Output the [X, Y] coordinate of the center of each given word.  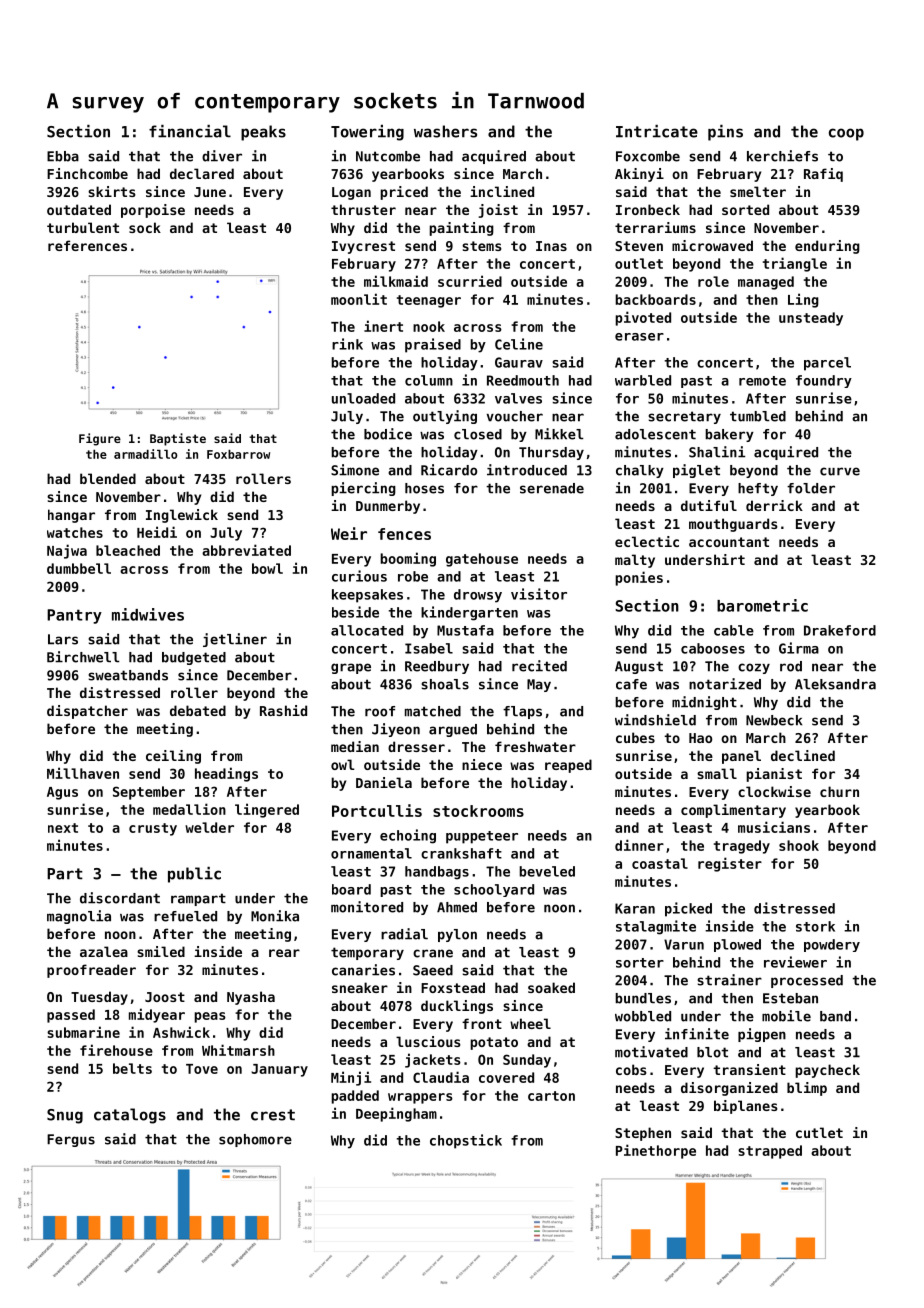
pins [725, 133]
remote [762, 381]
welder [209, 827]
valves [518, 398]
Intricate [657, 131]
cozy [754, 668]
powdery [832, 945]
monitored [367, 907]
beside [355, 612]
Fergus [71, 1140]
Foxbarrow [238, 454]
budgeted [194, 658]
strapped [770, 1152]
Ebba [63, 156]
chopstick [466, 1141]
